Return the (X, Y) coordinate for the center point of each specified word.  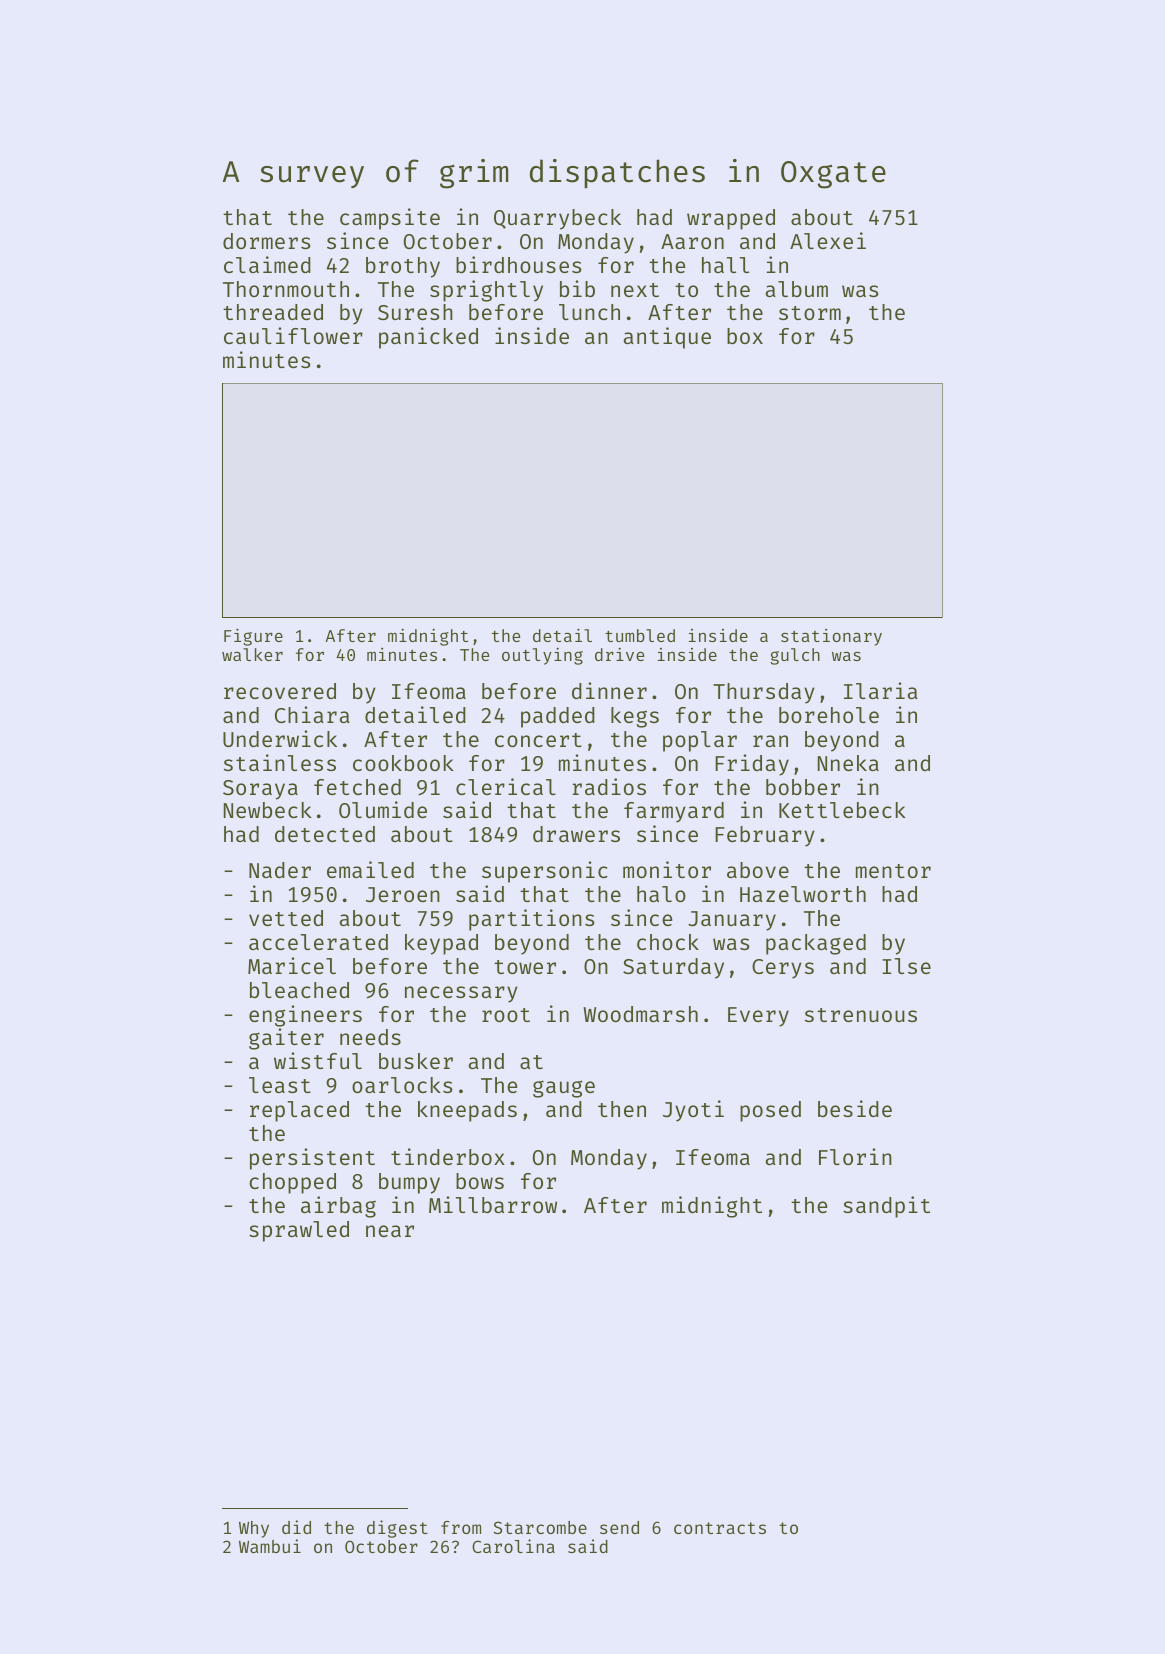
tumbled (640, 635)
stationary (831, 637)
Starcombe (540, 1527)
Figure (253, 637)
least (280, 1085)
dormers (266, 241)
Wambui (270, 1546)
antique (667, 338)
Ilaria (881, 690)
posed (770, 1111)
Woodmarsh (640, 1014)
